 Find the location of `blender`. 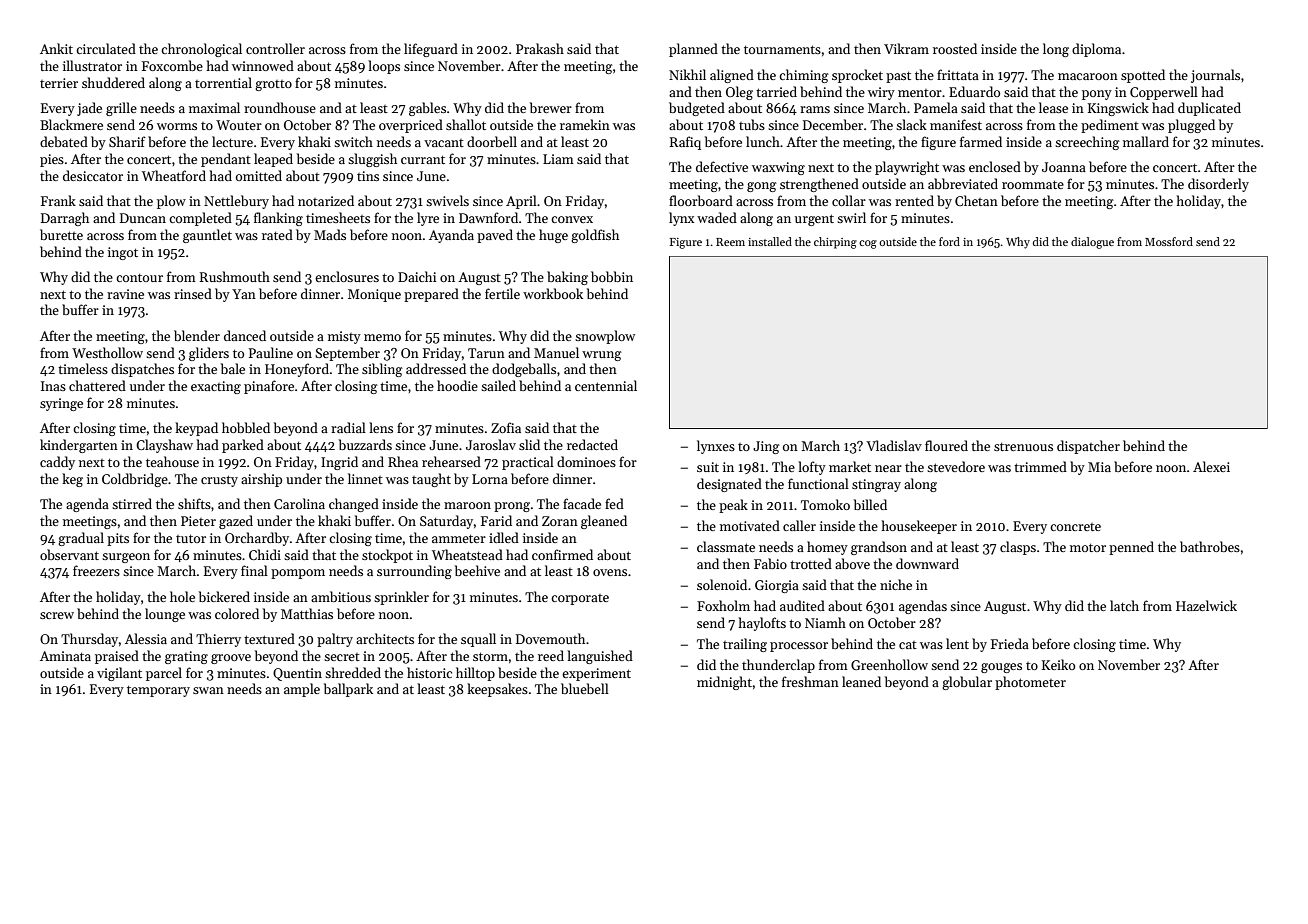

blender is located at coordinates (197, 335).
